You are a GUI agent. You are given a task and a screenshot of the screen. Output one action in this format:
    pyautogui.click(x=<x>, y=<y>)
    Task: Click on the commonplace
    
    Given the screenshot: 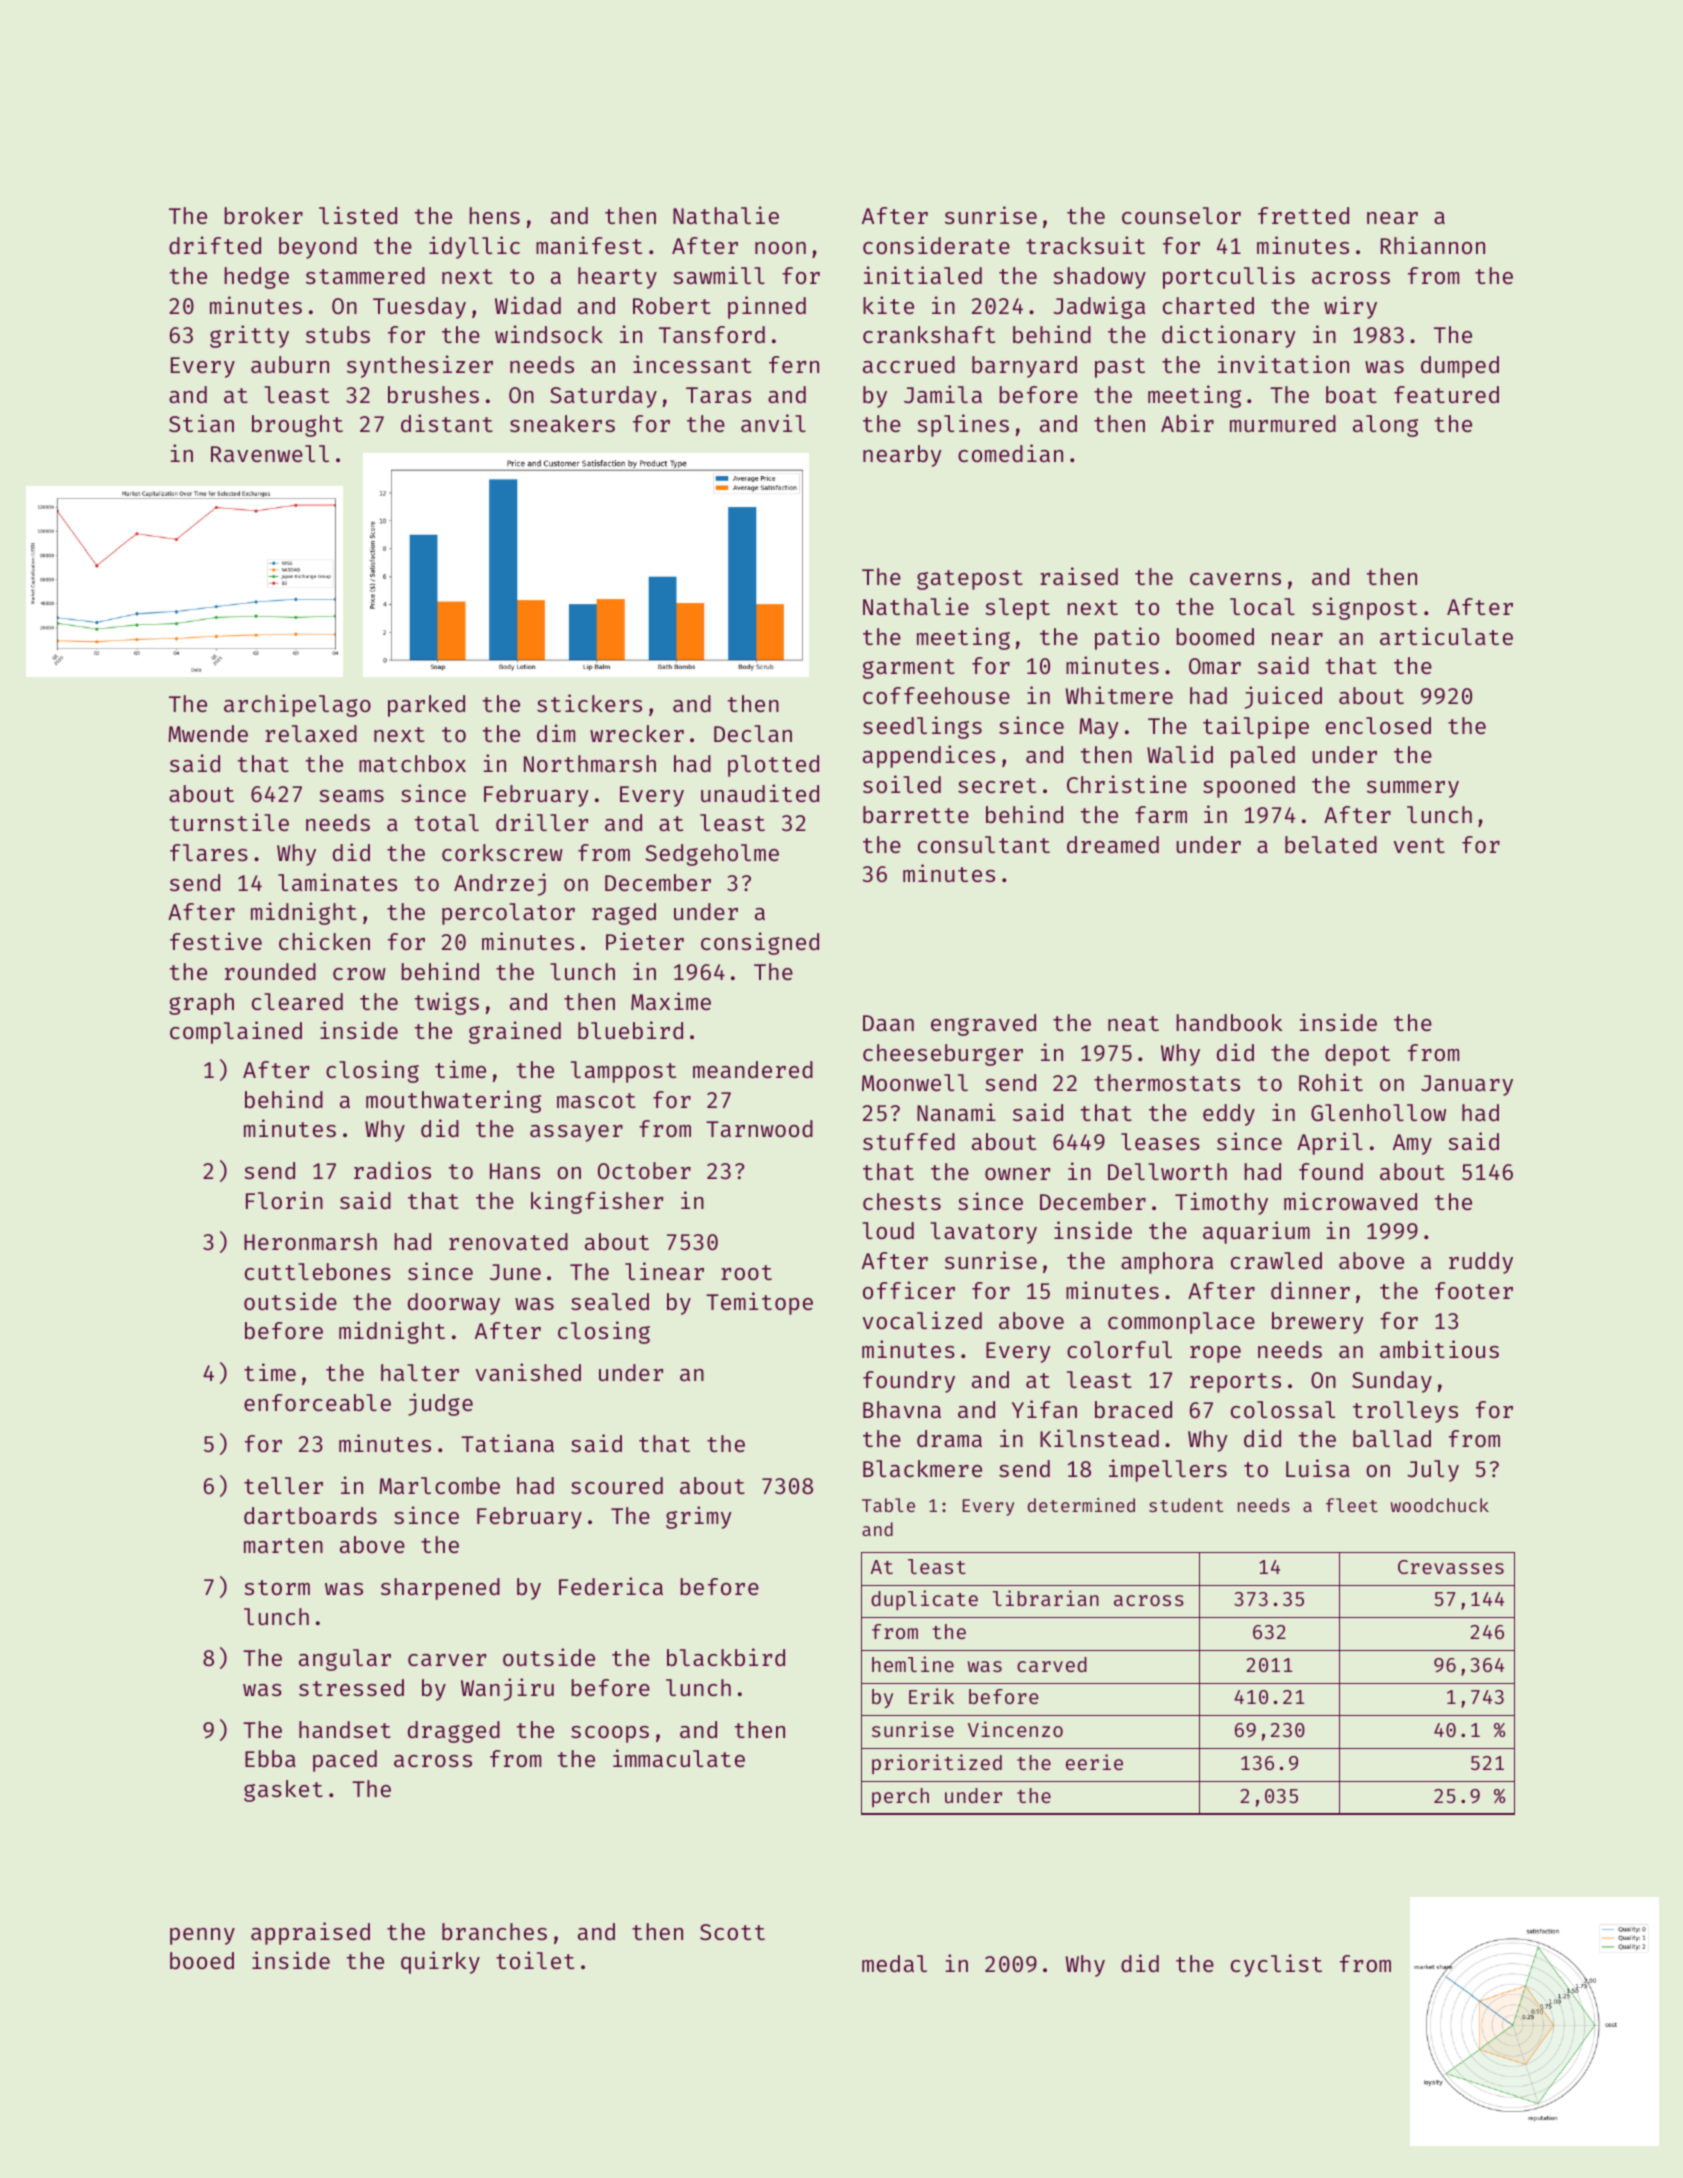 What is the action you would take?
    pyautogui.click(x=1181, y=1323)
